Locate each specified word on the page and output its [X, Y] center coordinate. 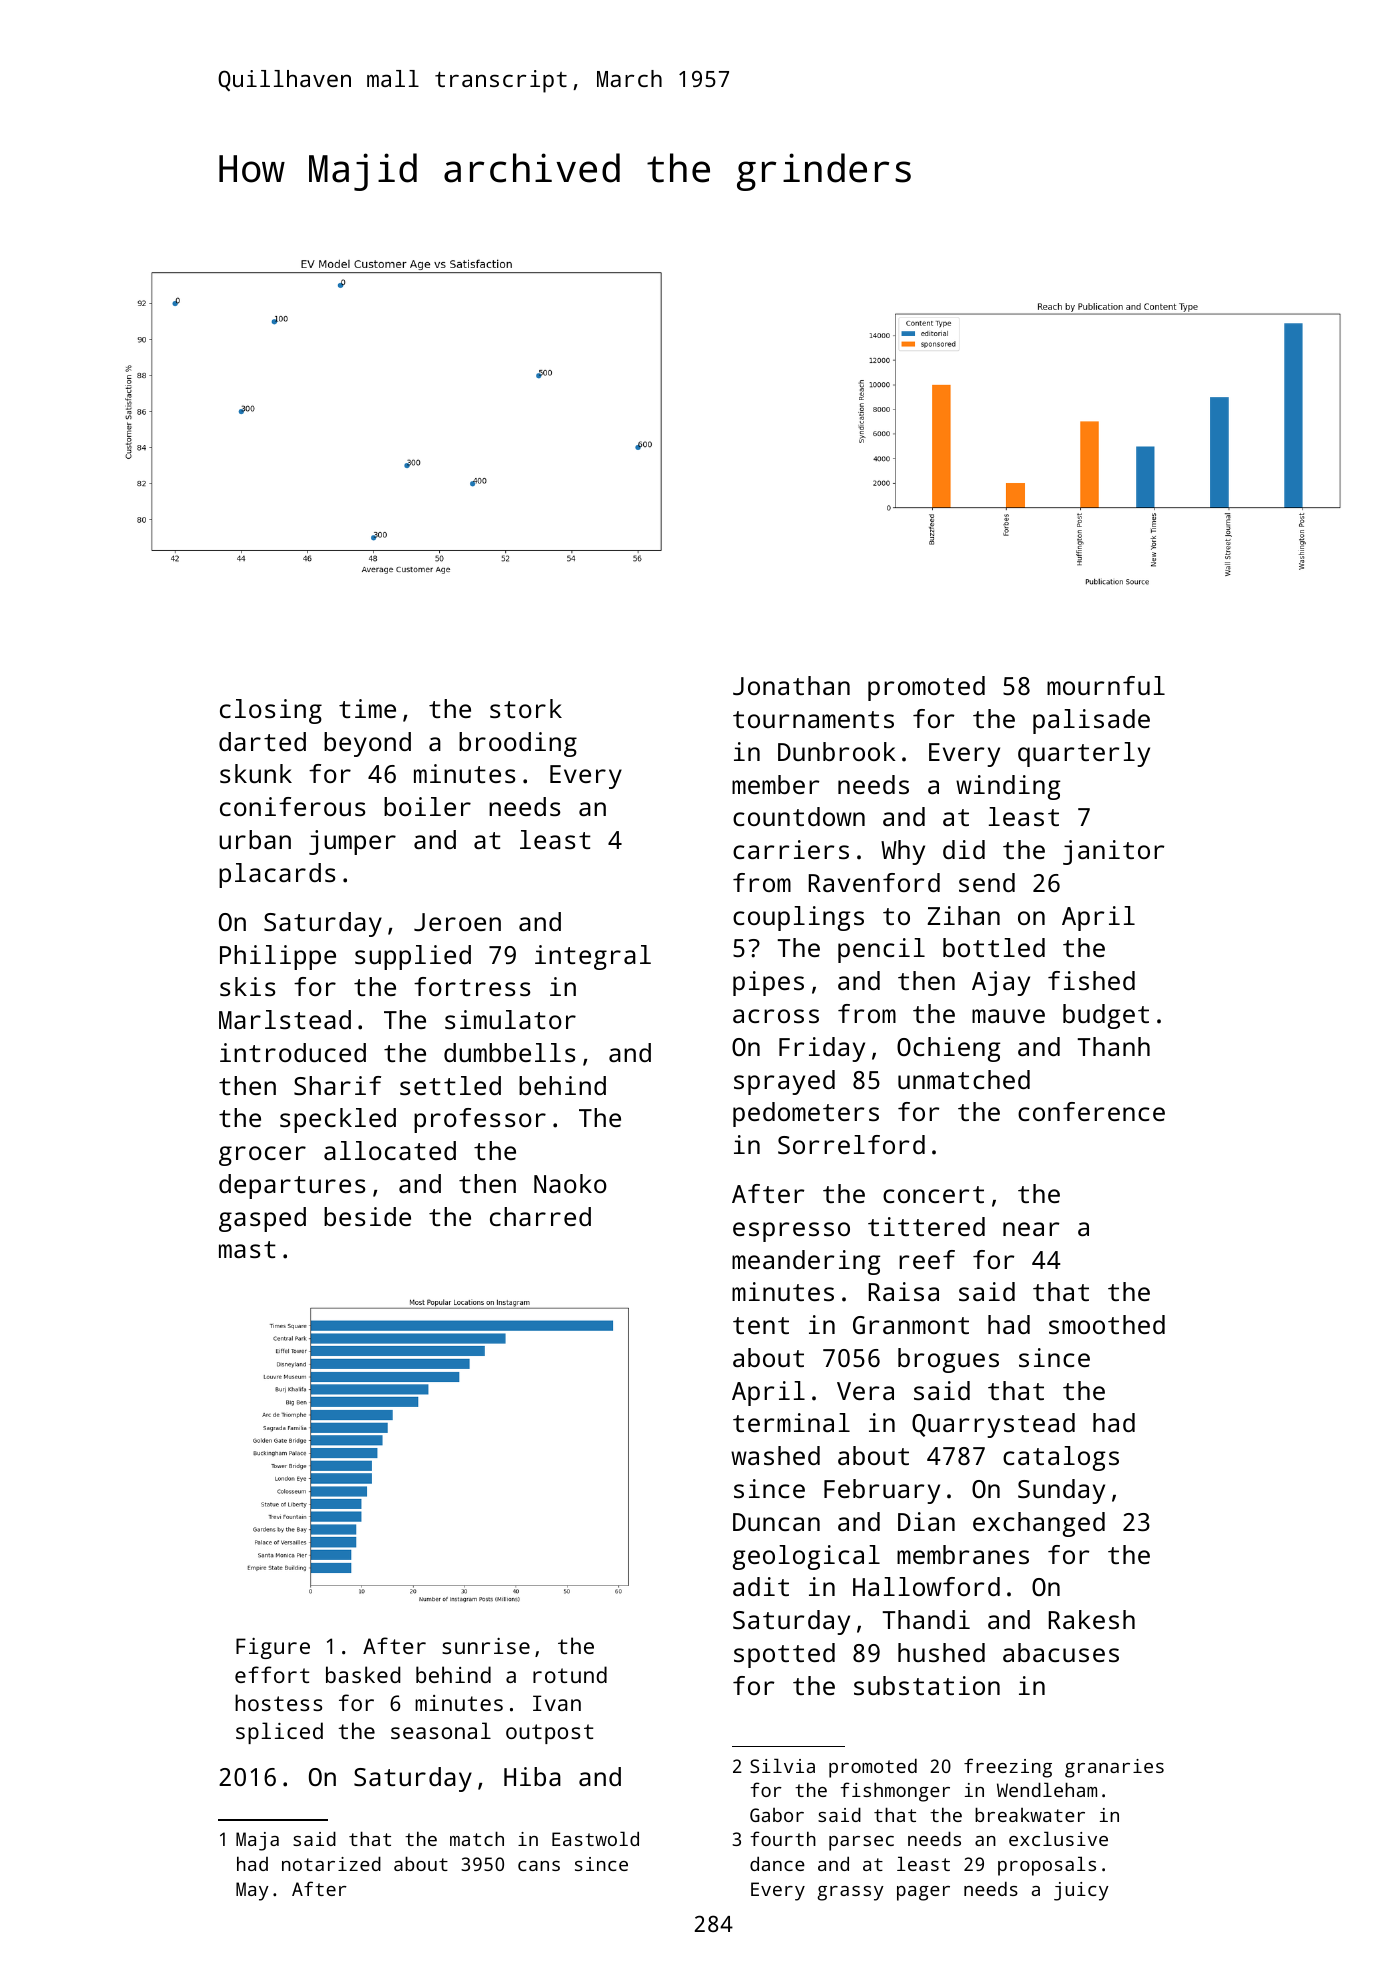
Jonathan [791, 685]
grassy [850, 1893]
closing [271, 711]
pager [923, 1893]
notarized [331, 1863]
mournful [1106, 685]
